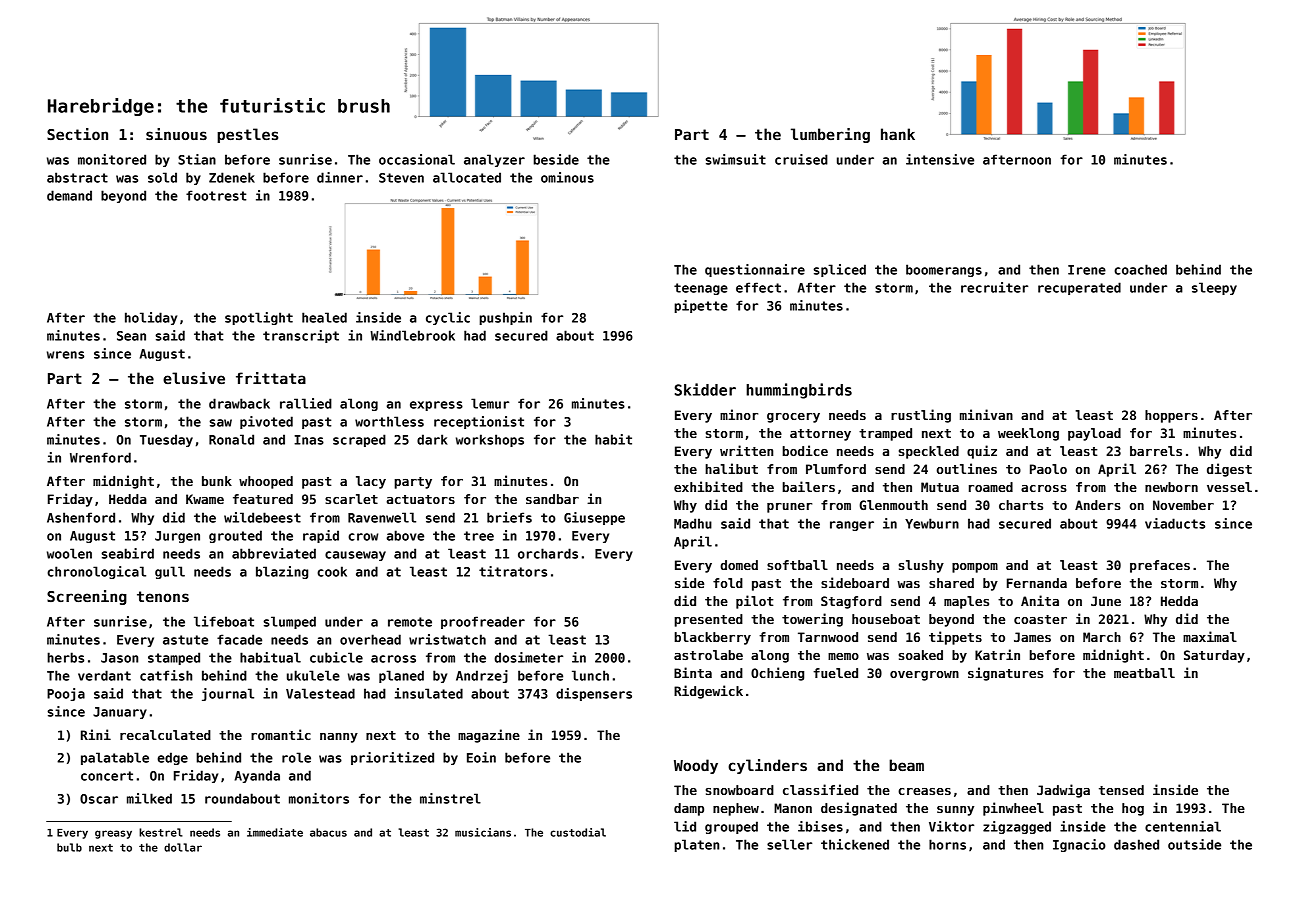 Image resolution: width=1308 pixels, height=924 pixels. What do you see at coordinates (319, 798) in the screenshot?
I see `monitors` at bounding box center [319, 798].
